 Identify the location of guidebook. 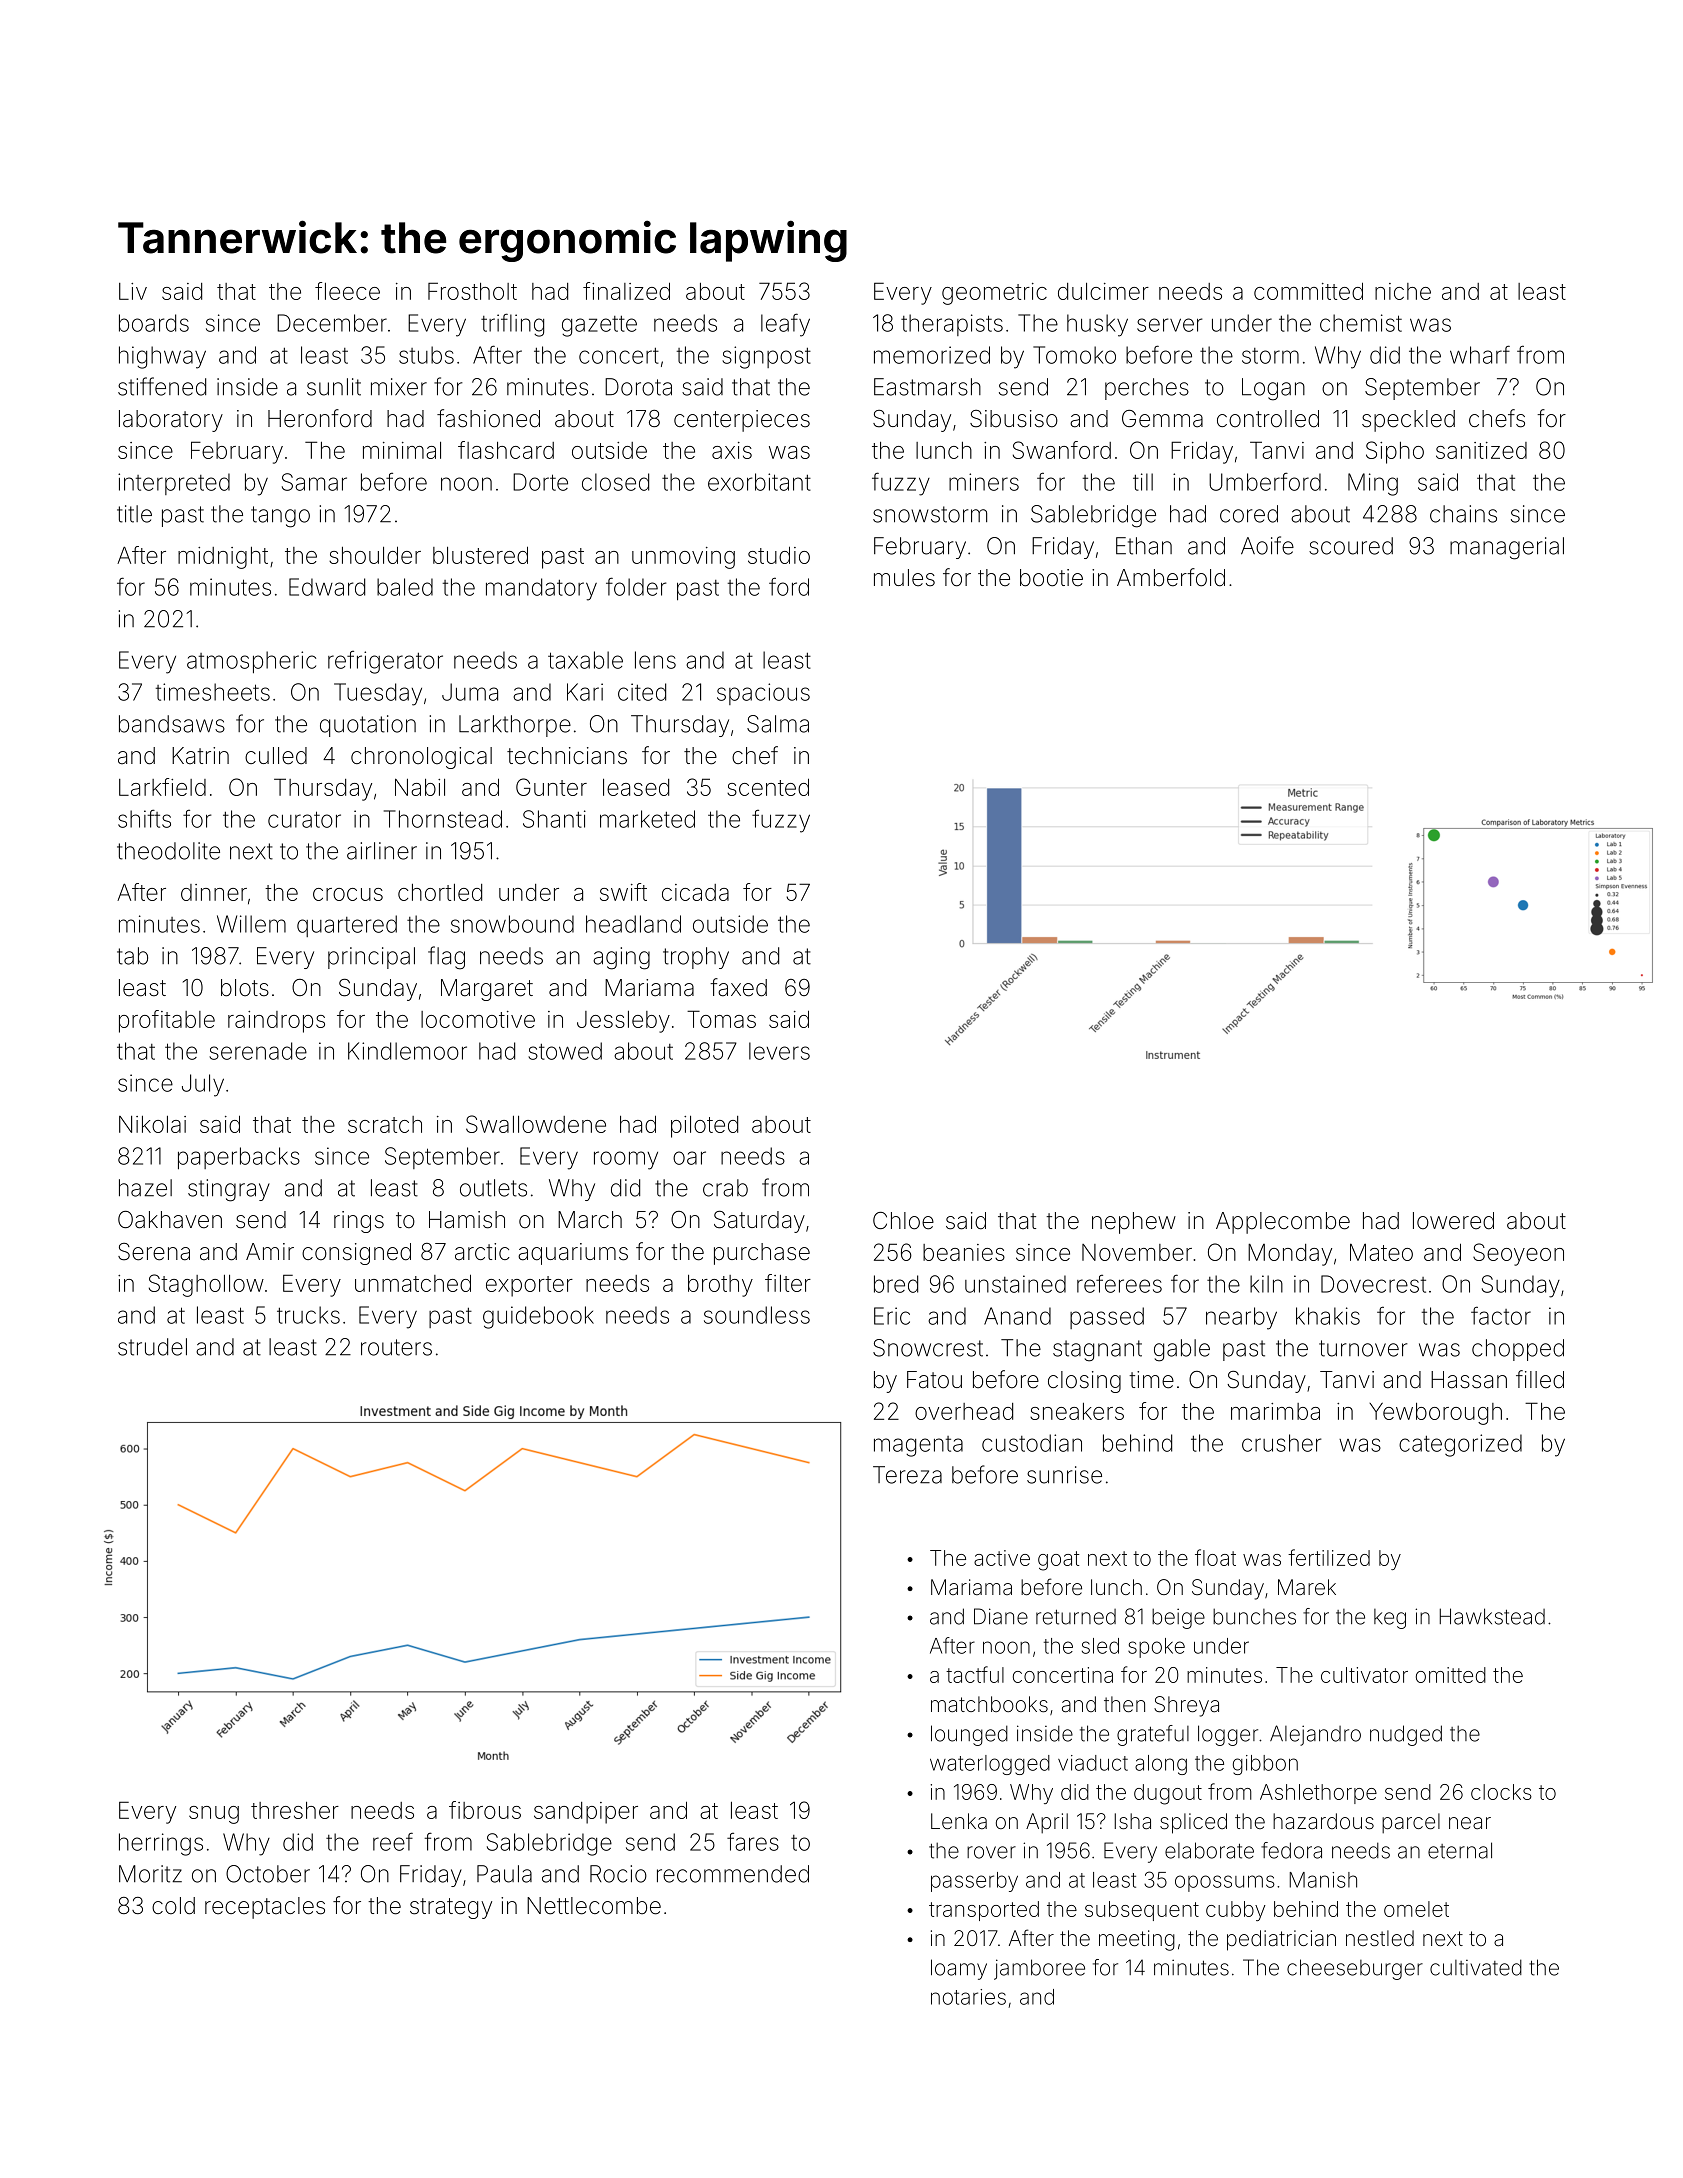
(538, 1317).
